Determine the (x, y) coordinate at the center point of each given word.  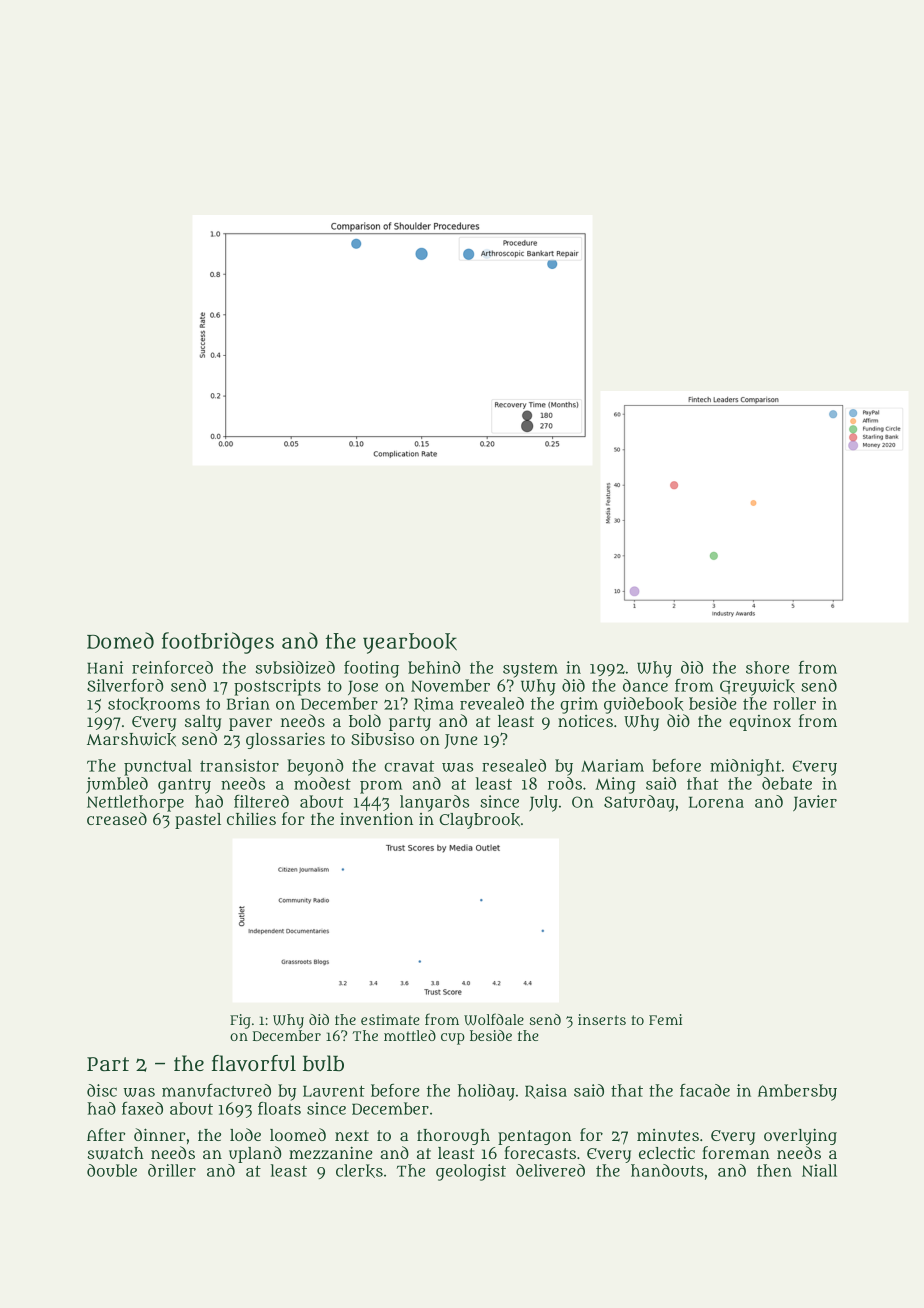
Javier (815, 803)
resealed (514, 765)
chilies (251, 818)
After (106, 1134)
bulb (323, 1063)
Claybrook (479, 821)
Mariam (612, 765)
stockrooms (154, 704)
